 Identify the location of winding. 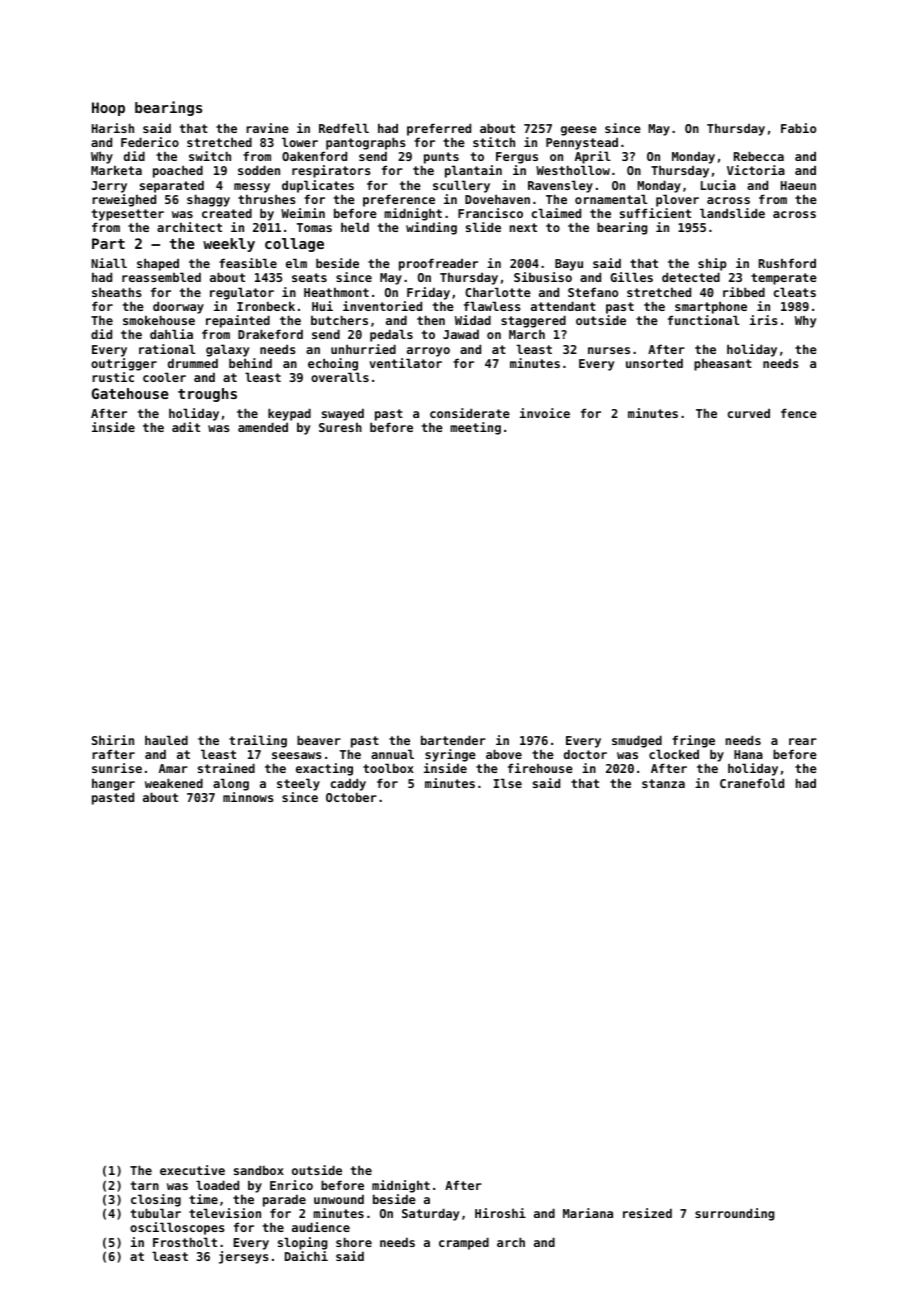
(431, 228).
